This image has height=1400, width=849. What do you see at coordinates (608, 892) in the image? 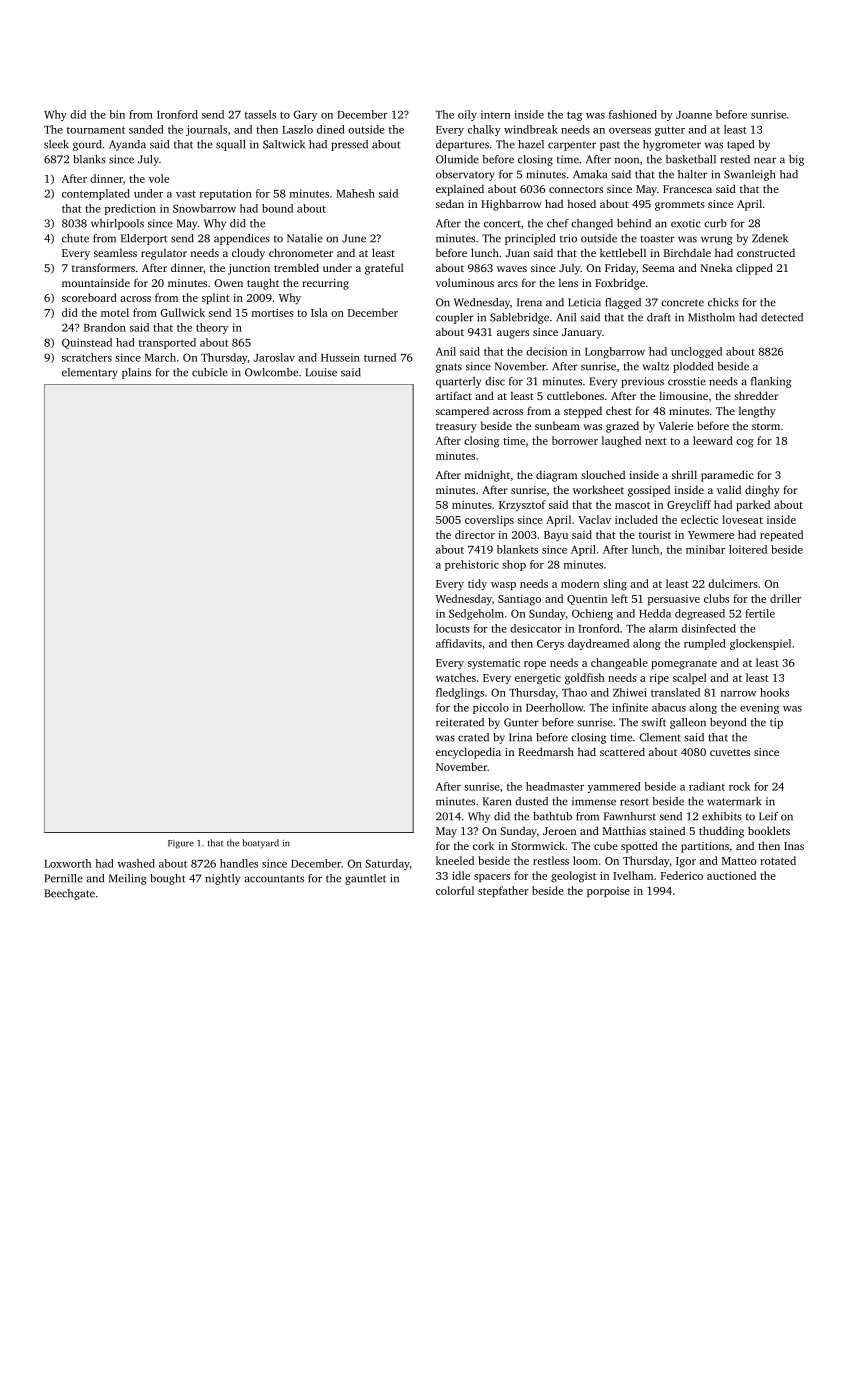
I see `porpoise` at bounding box center [608, 892].
